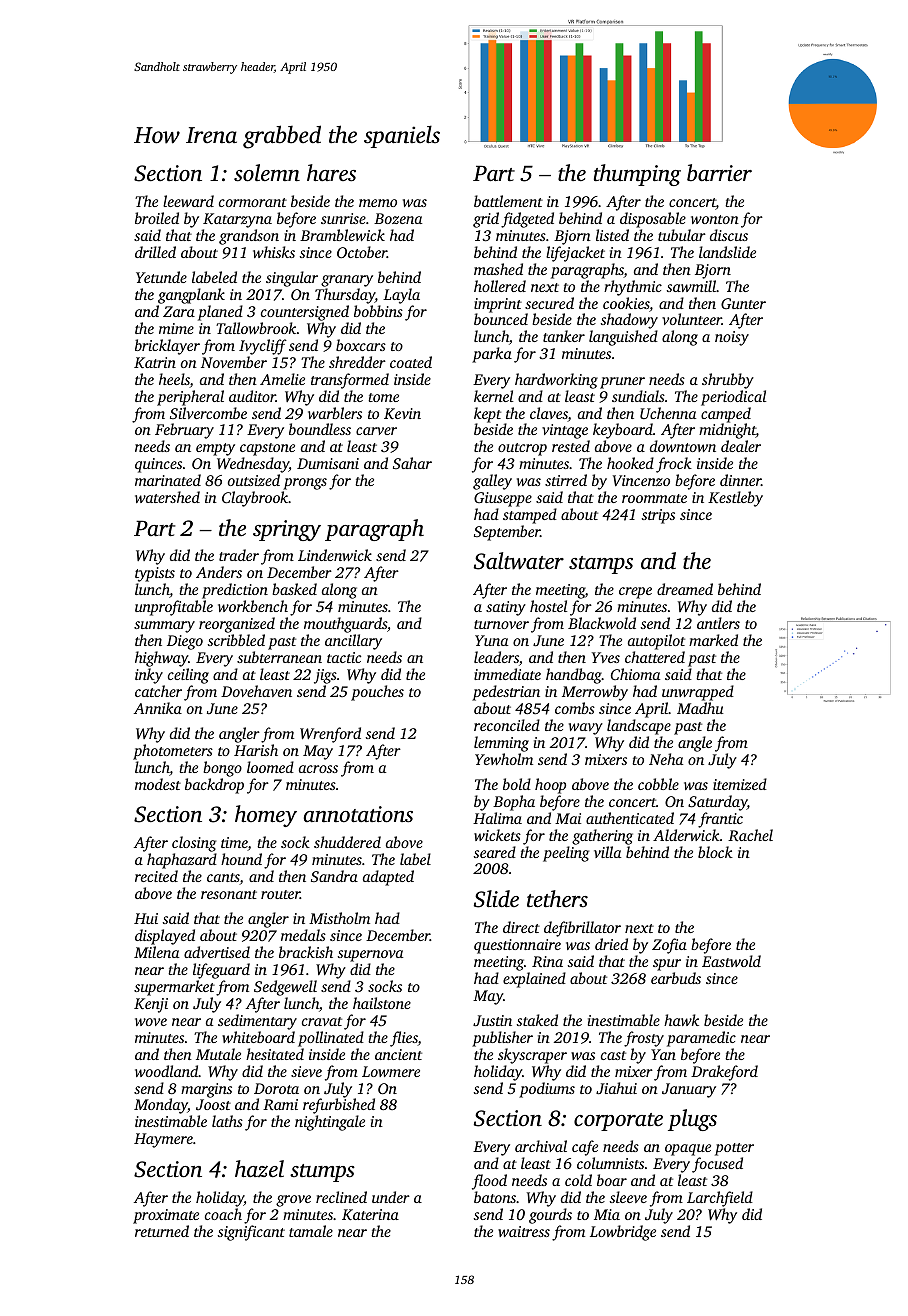 The width and height of the screenshot is (908, 1316). What do you see at coordinates (370, 956) in the screenshot?
I see `supernova` at bounding box center [370, 956].
